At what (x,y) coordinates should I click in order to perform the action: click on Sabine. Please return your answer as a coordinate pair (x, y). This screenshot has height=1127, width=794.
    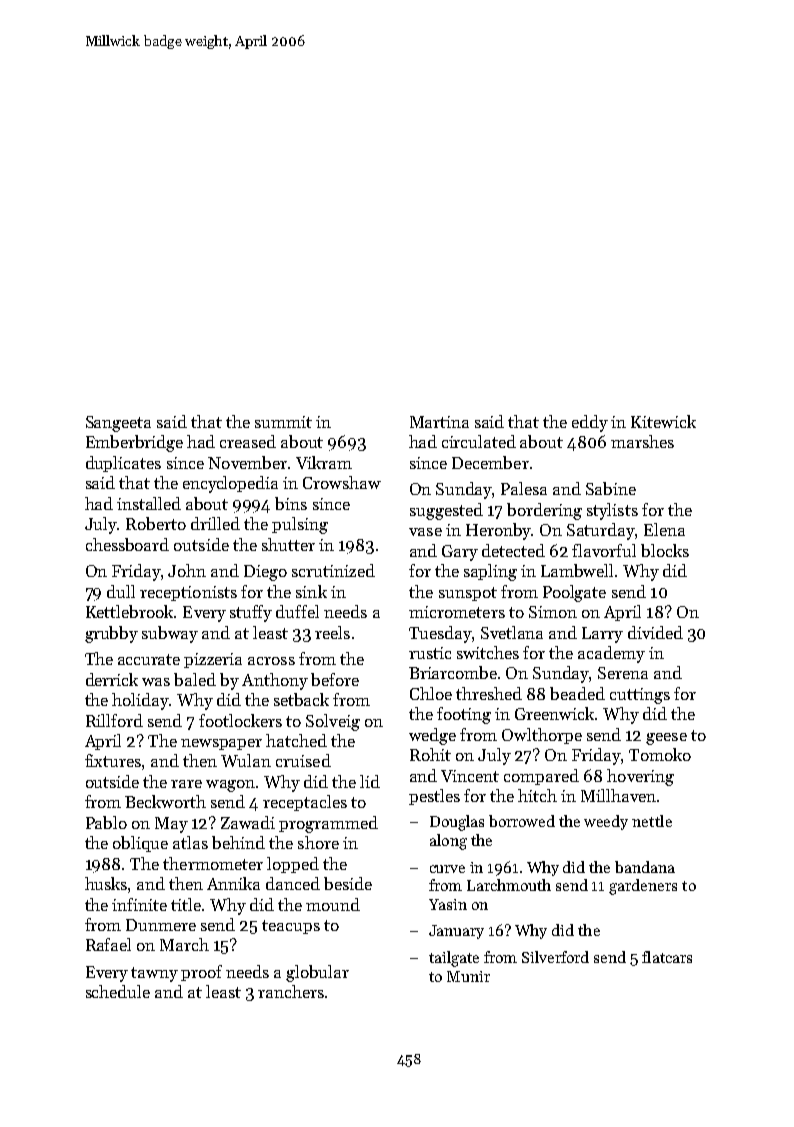
    Looking at the image, I should click on (611, 488).
